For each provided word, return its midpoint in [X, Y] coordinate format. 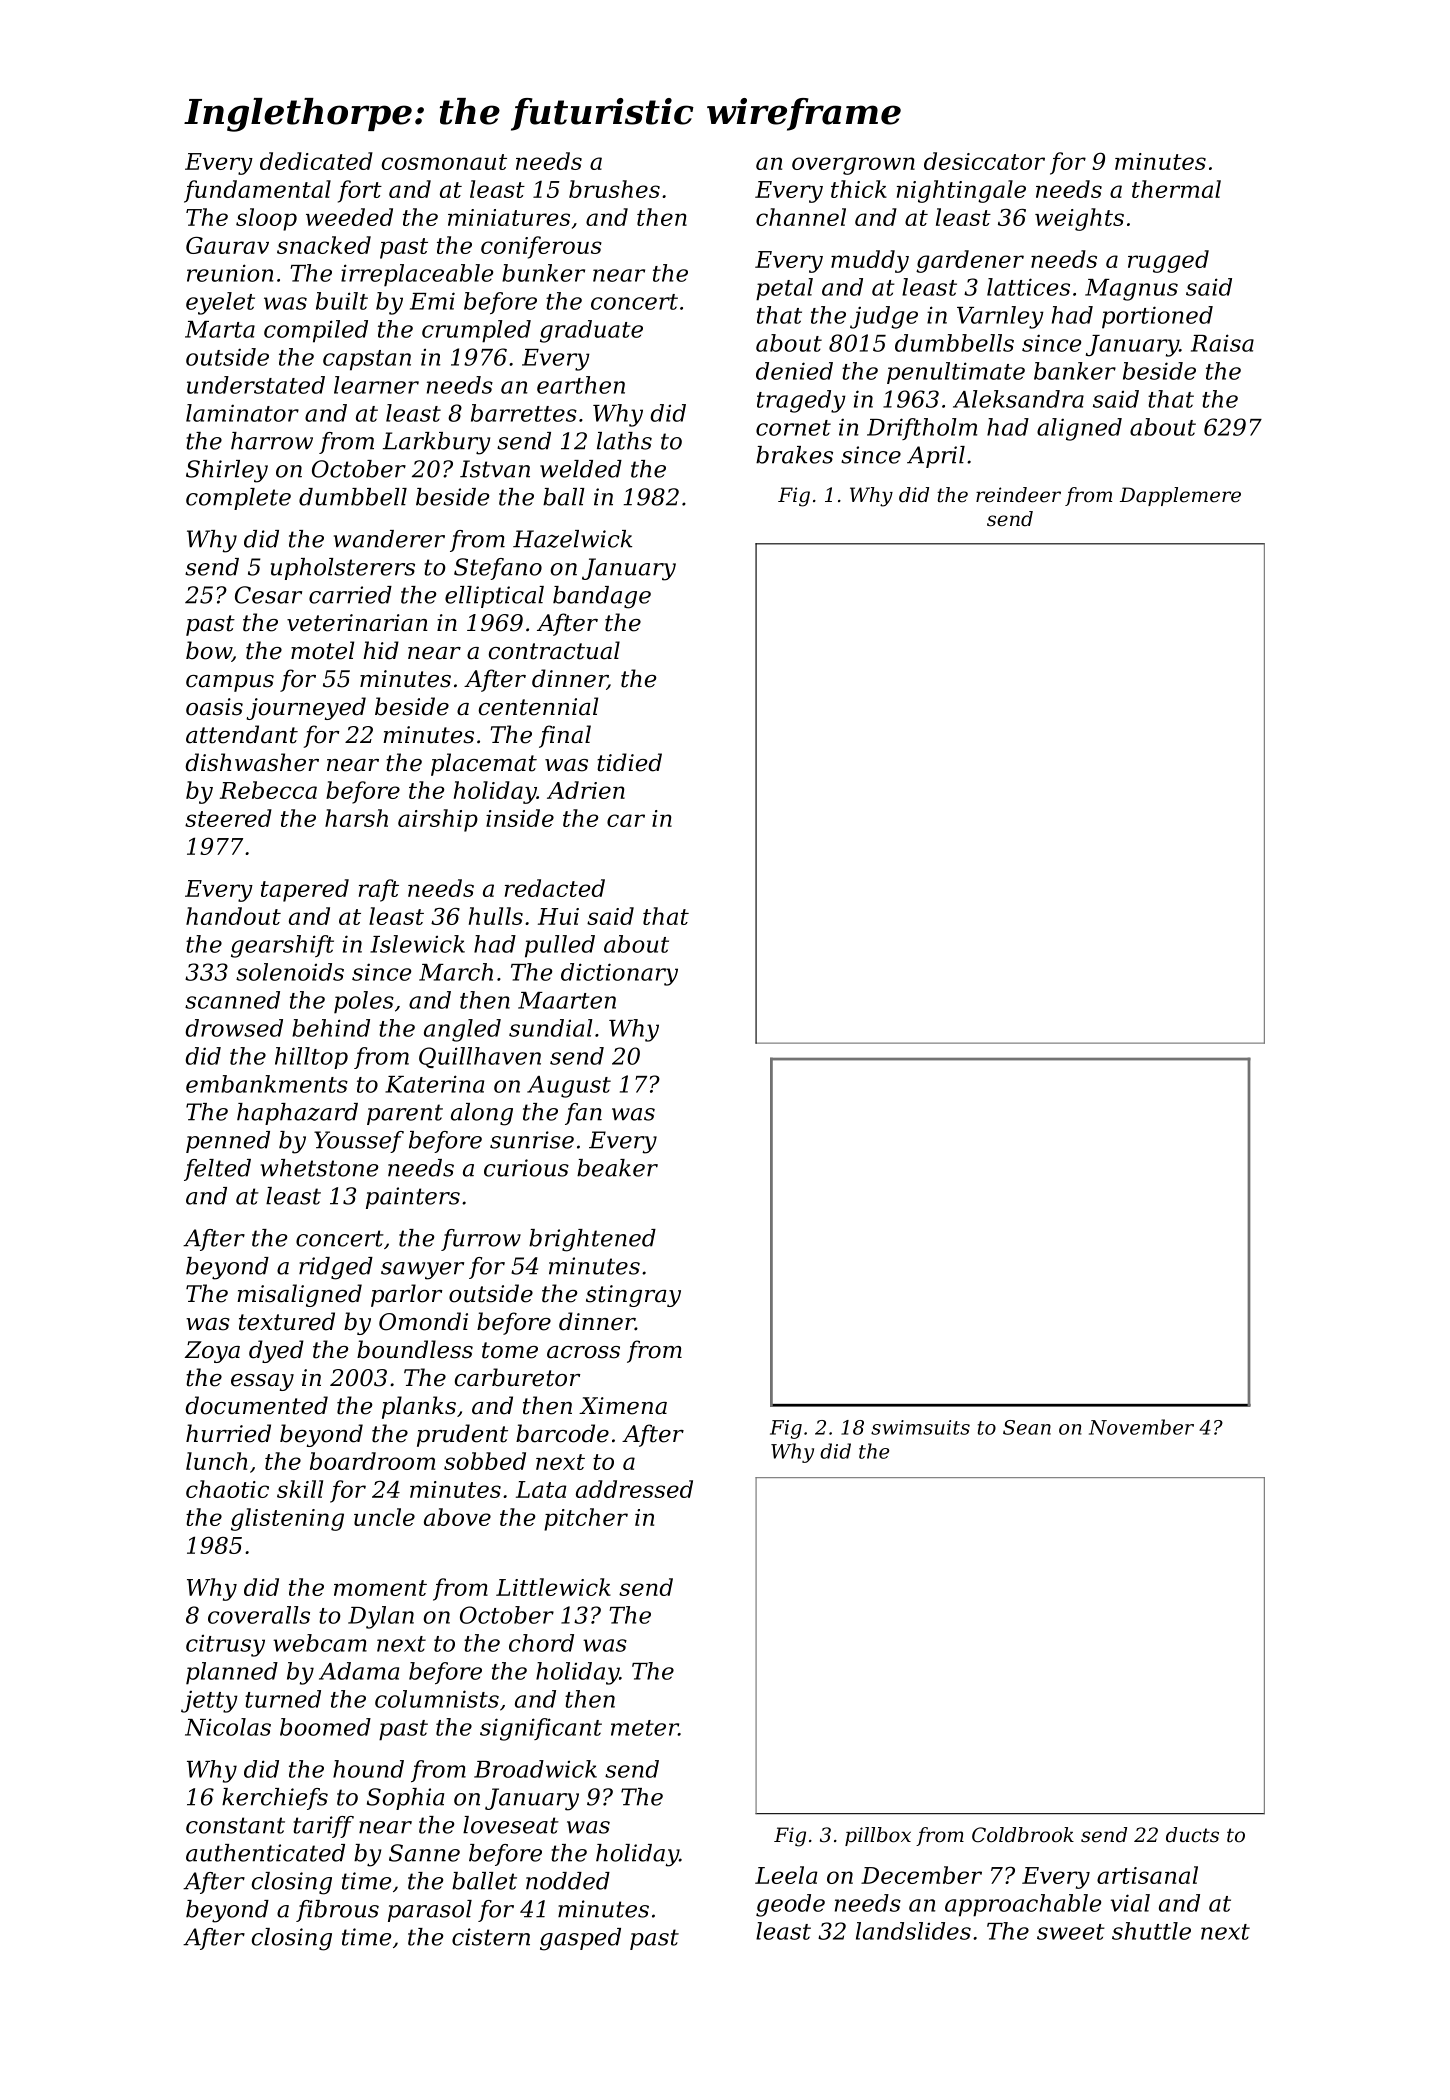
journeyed [306, 708]
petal [784, 289]
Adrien [586, 790]
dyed [276, 1351]
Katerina [434, 1084]
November [1141, 1427]
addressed [634, 1489]
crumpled [476, 331]
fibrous [337, 1911]
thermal [1176, 189]
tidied [629, 762]
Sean [1027, 1427]
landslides [913, 1931]
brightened [592, 1240]
